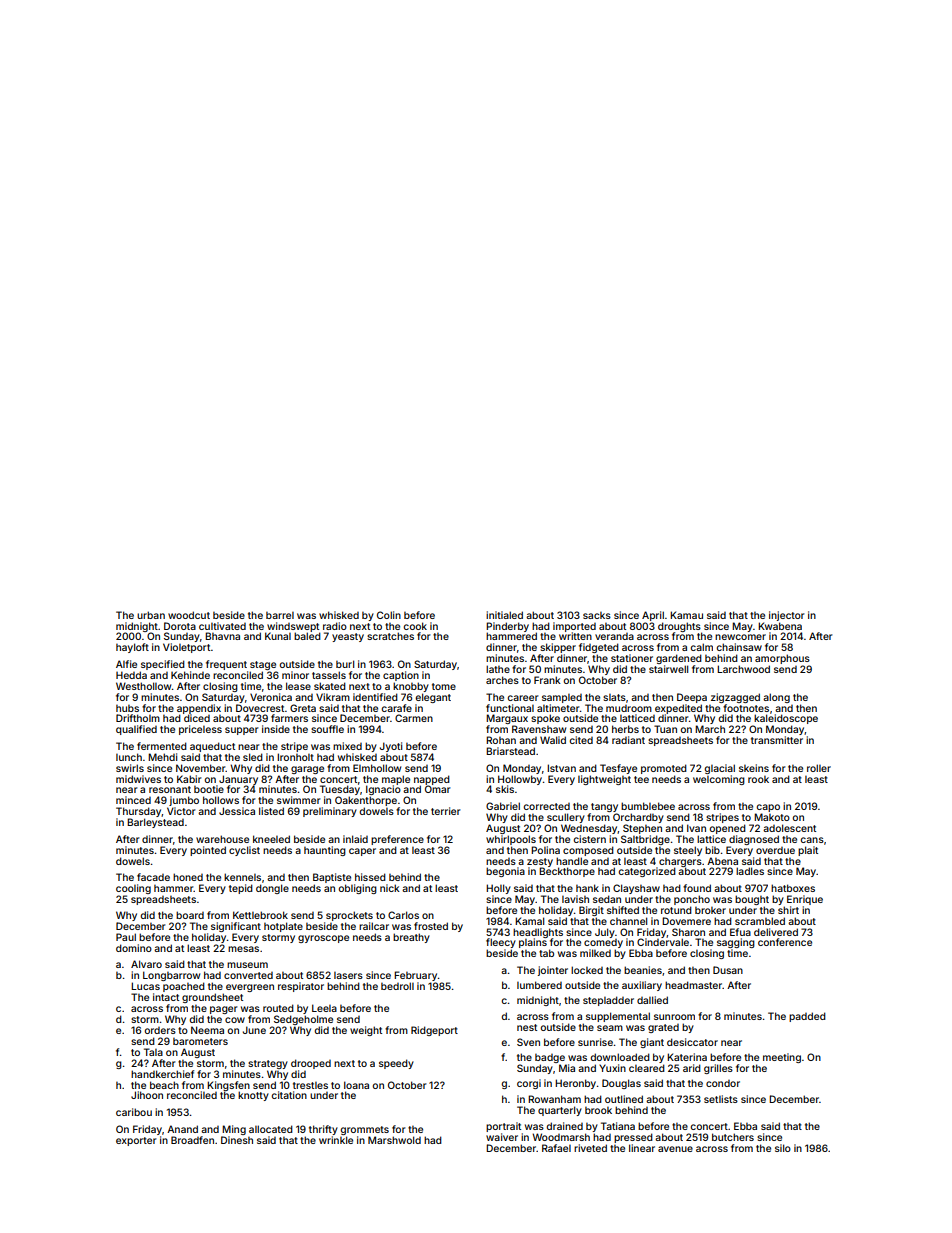 This screenshot has width=952, height=1233. What do you see at coordinates (222, 839) in the screenshot?
I see `warehouse` at bounding box center [222, 839].
